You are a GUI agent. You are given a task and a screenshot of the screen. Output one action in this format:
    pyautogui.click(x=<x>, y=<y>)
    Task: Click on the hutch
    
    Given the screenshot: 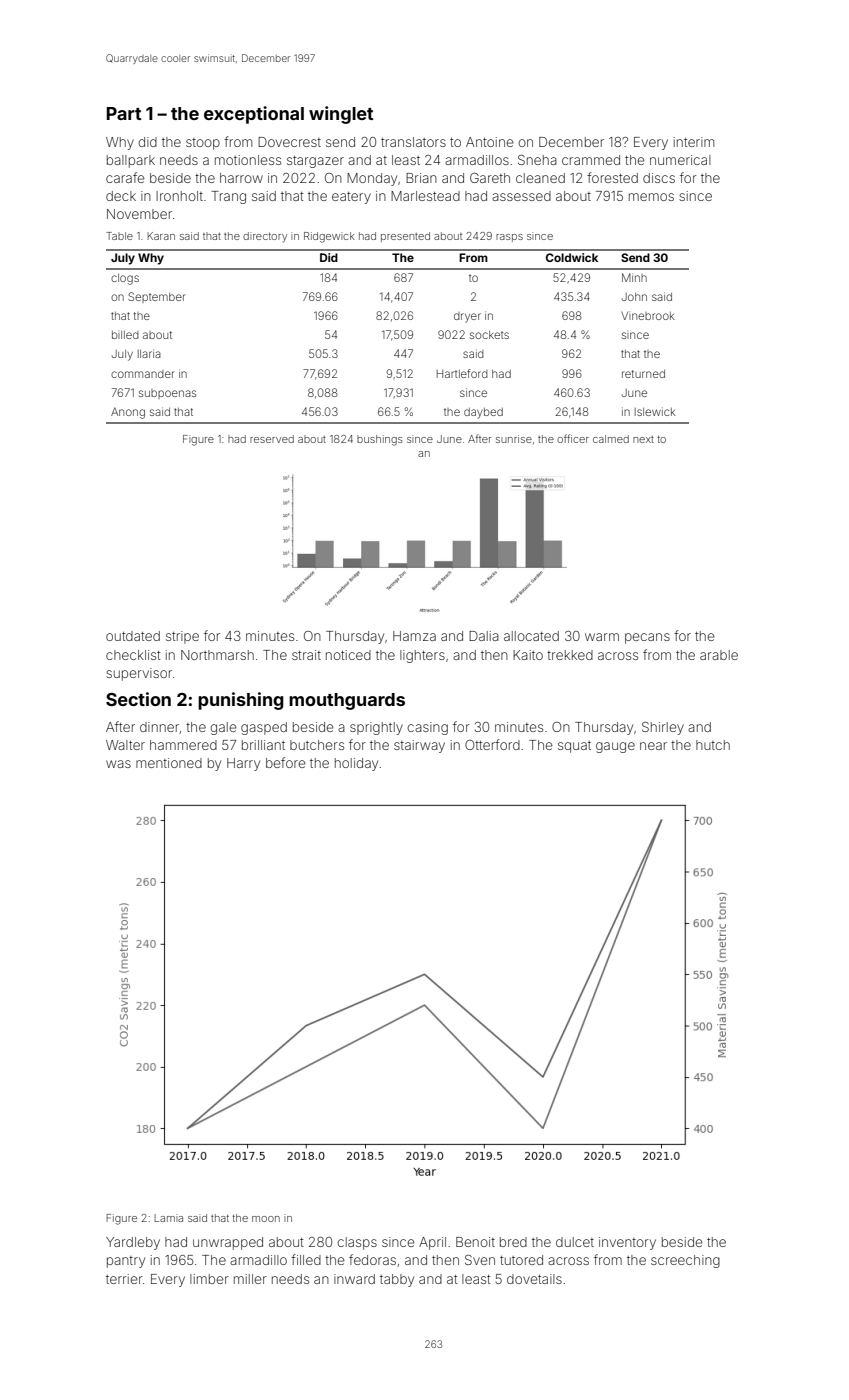 What is the action you would take?
    pyautogui.click(x=713, y=745)
